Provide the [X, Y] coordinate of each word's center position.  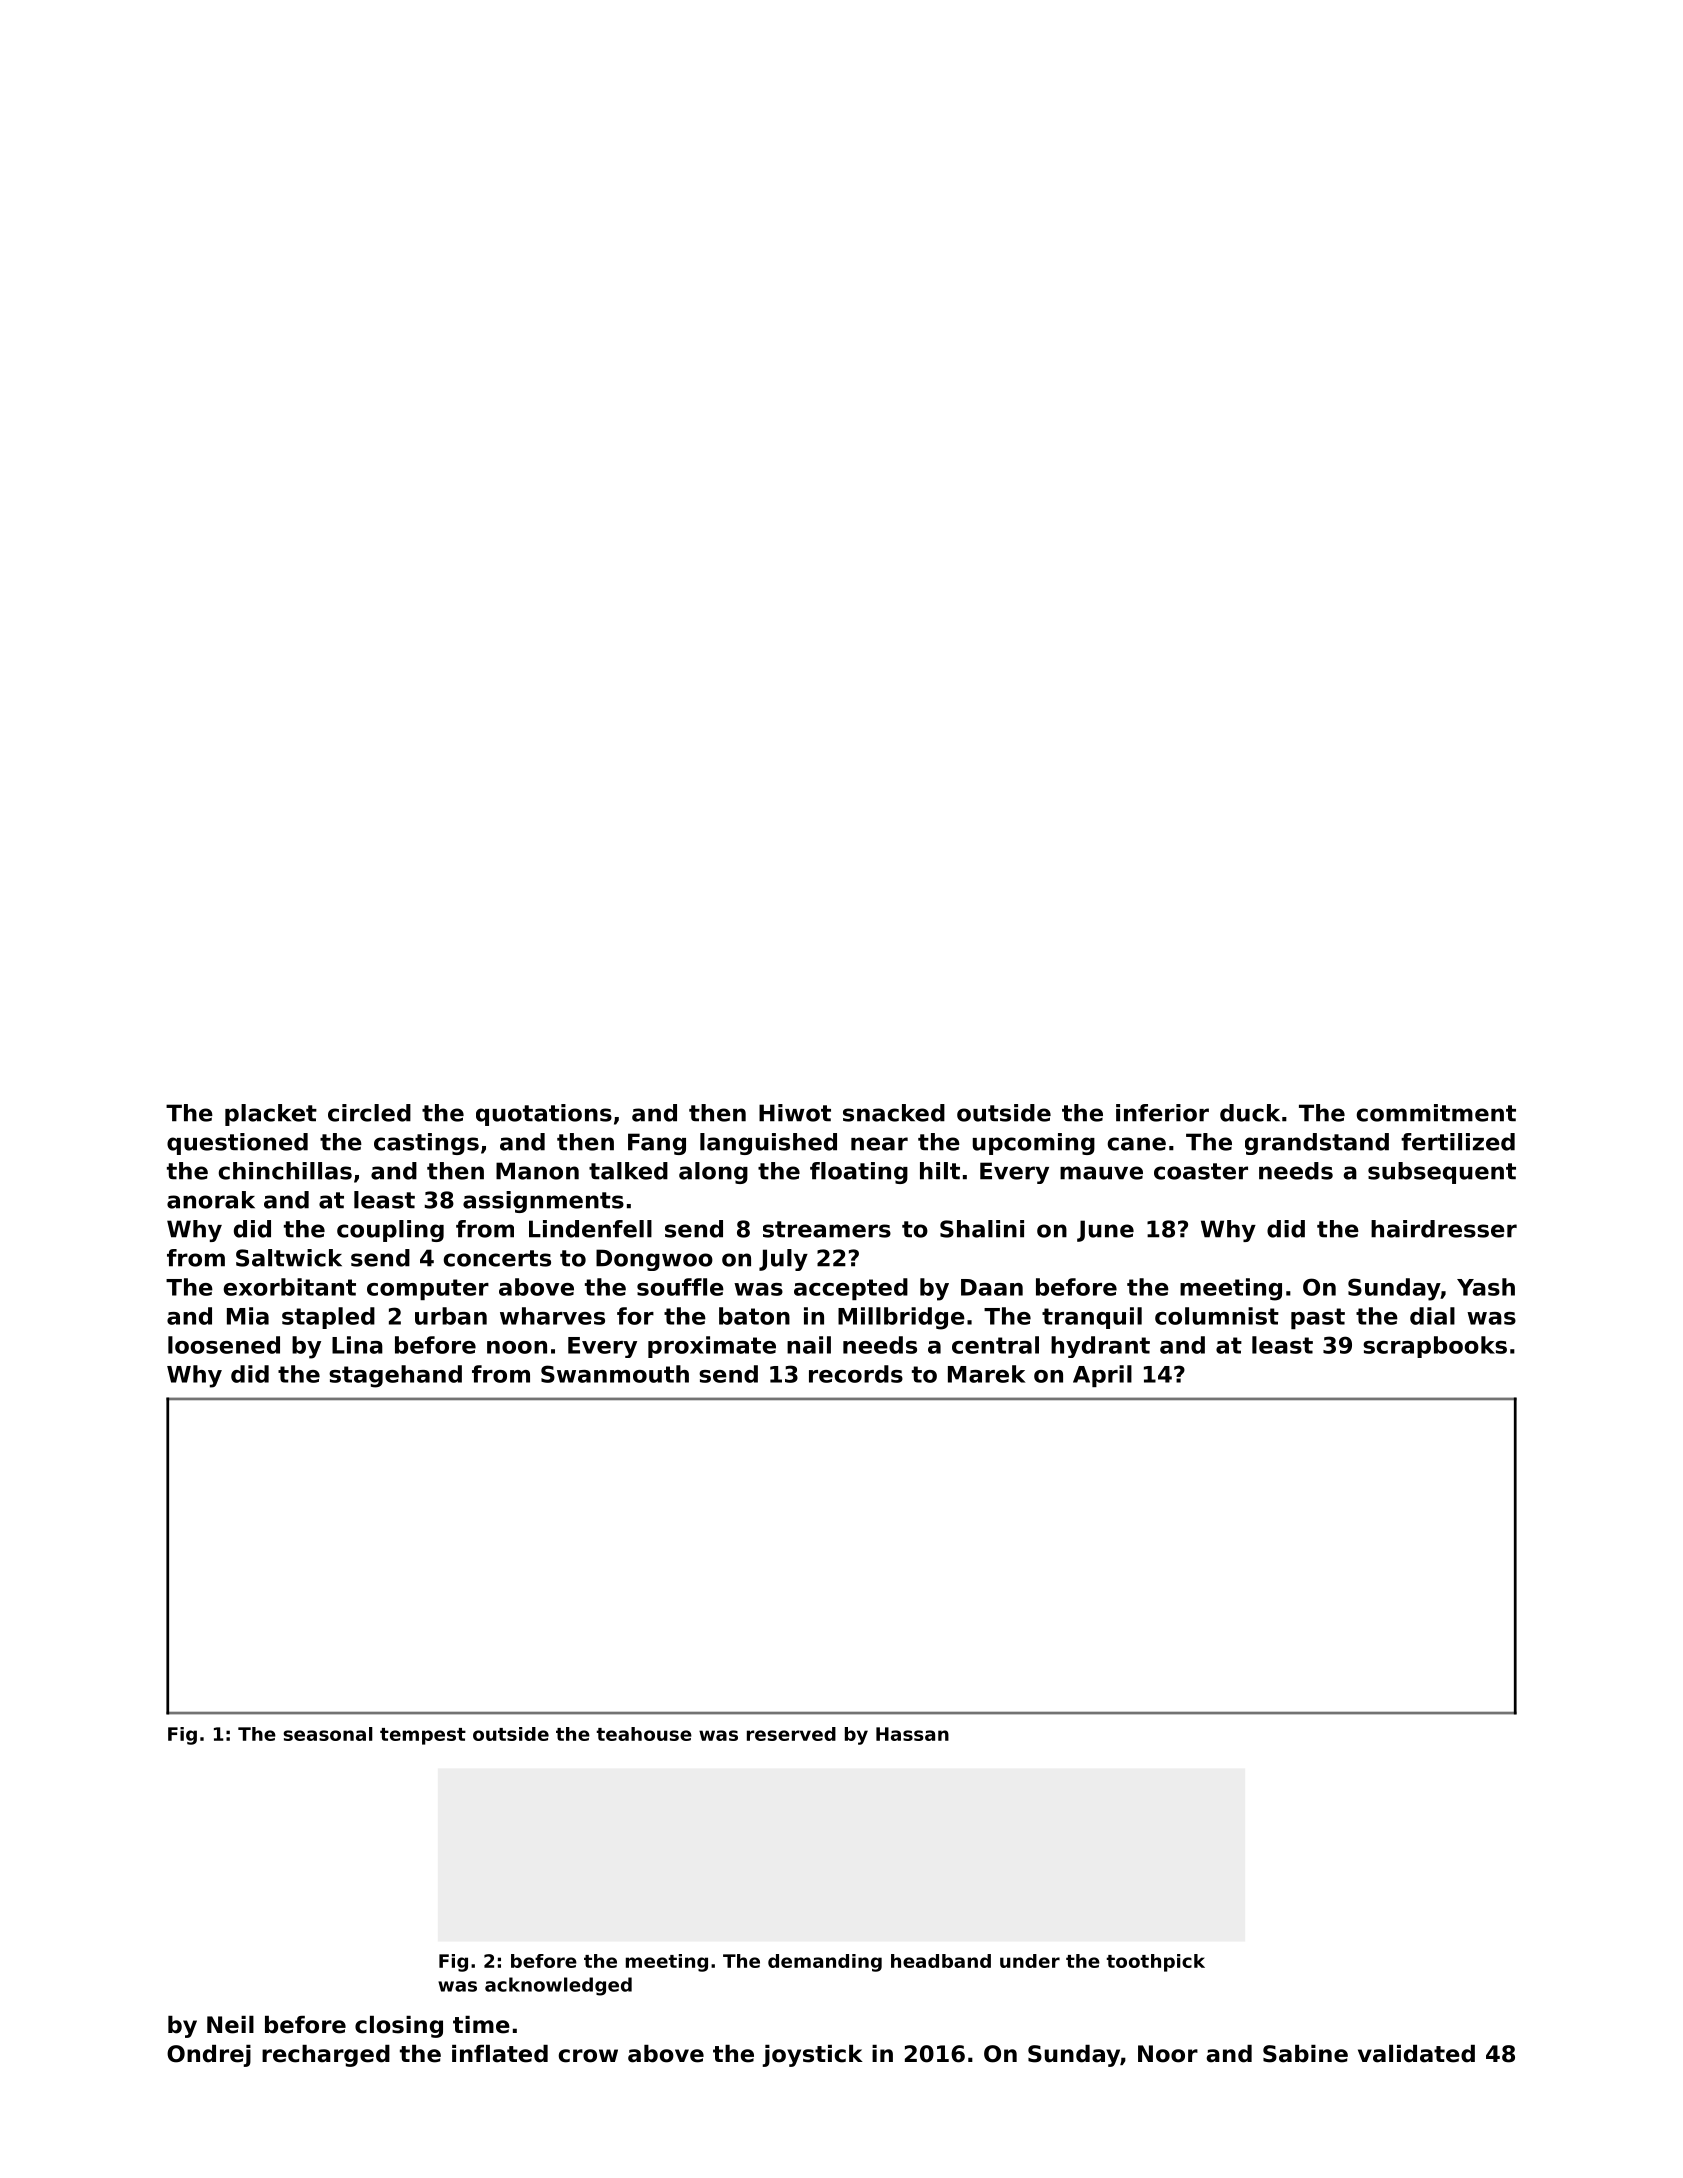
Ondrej [209, 2056]
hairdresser [1444, 1229]
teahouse [644, 1734]
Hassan [912, 1734]
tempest [423, 1736]
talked [628, 1171]
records [856, 1374]
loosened [224, 1345]
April [1102, 1376]
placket [271, 1115]
